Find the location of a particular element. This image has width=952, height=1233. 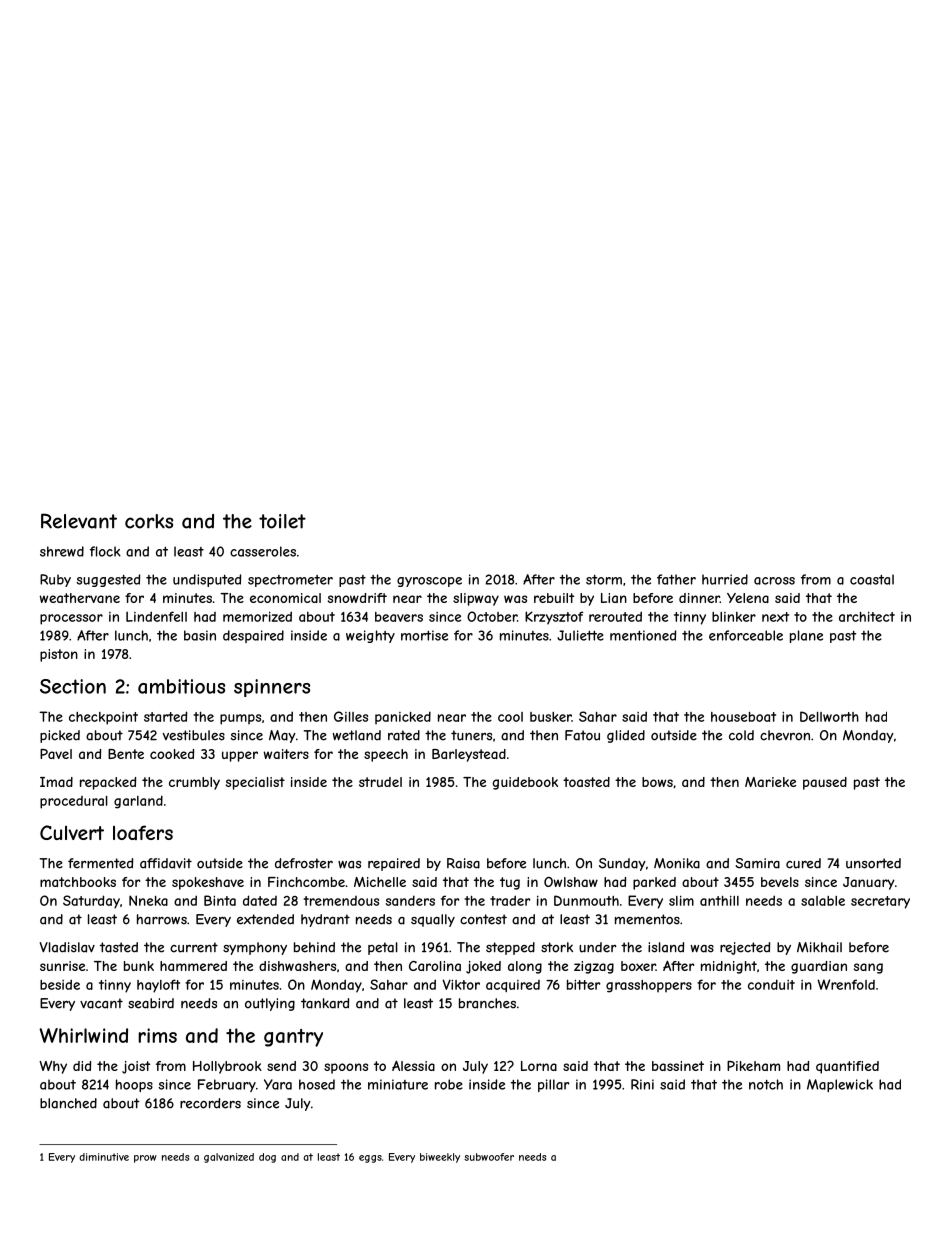

matchbooks is located at coordinates (78, 882).
